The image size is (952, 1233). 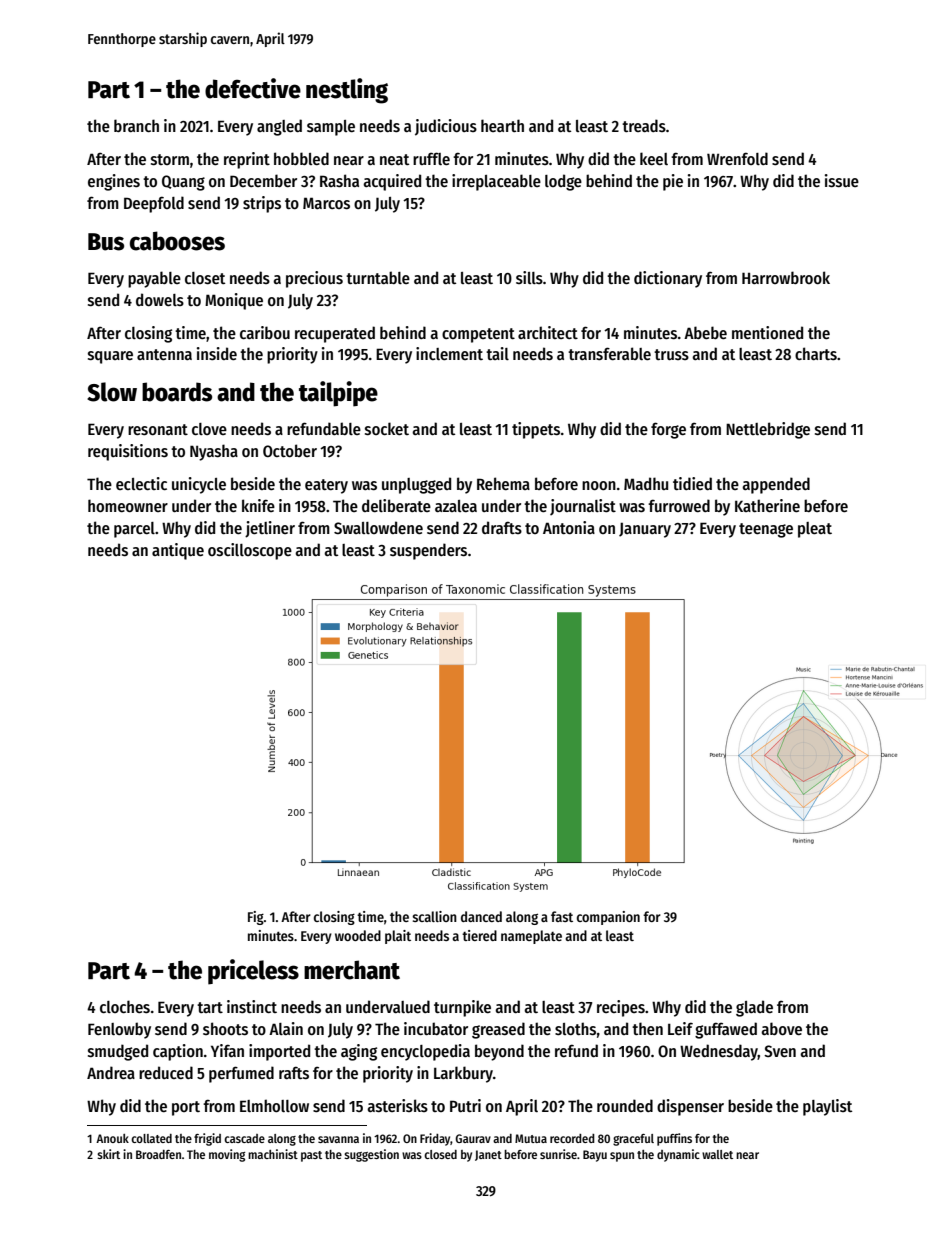 What do you see at coordinates (253, 88) in the screenshot?
I see `defective` at bounding box center [253, 88].
